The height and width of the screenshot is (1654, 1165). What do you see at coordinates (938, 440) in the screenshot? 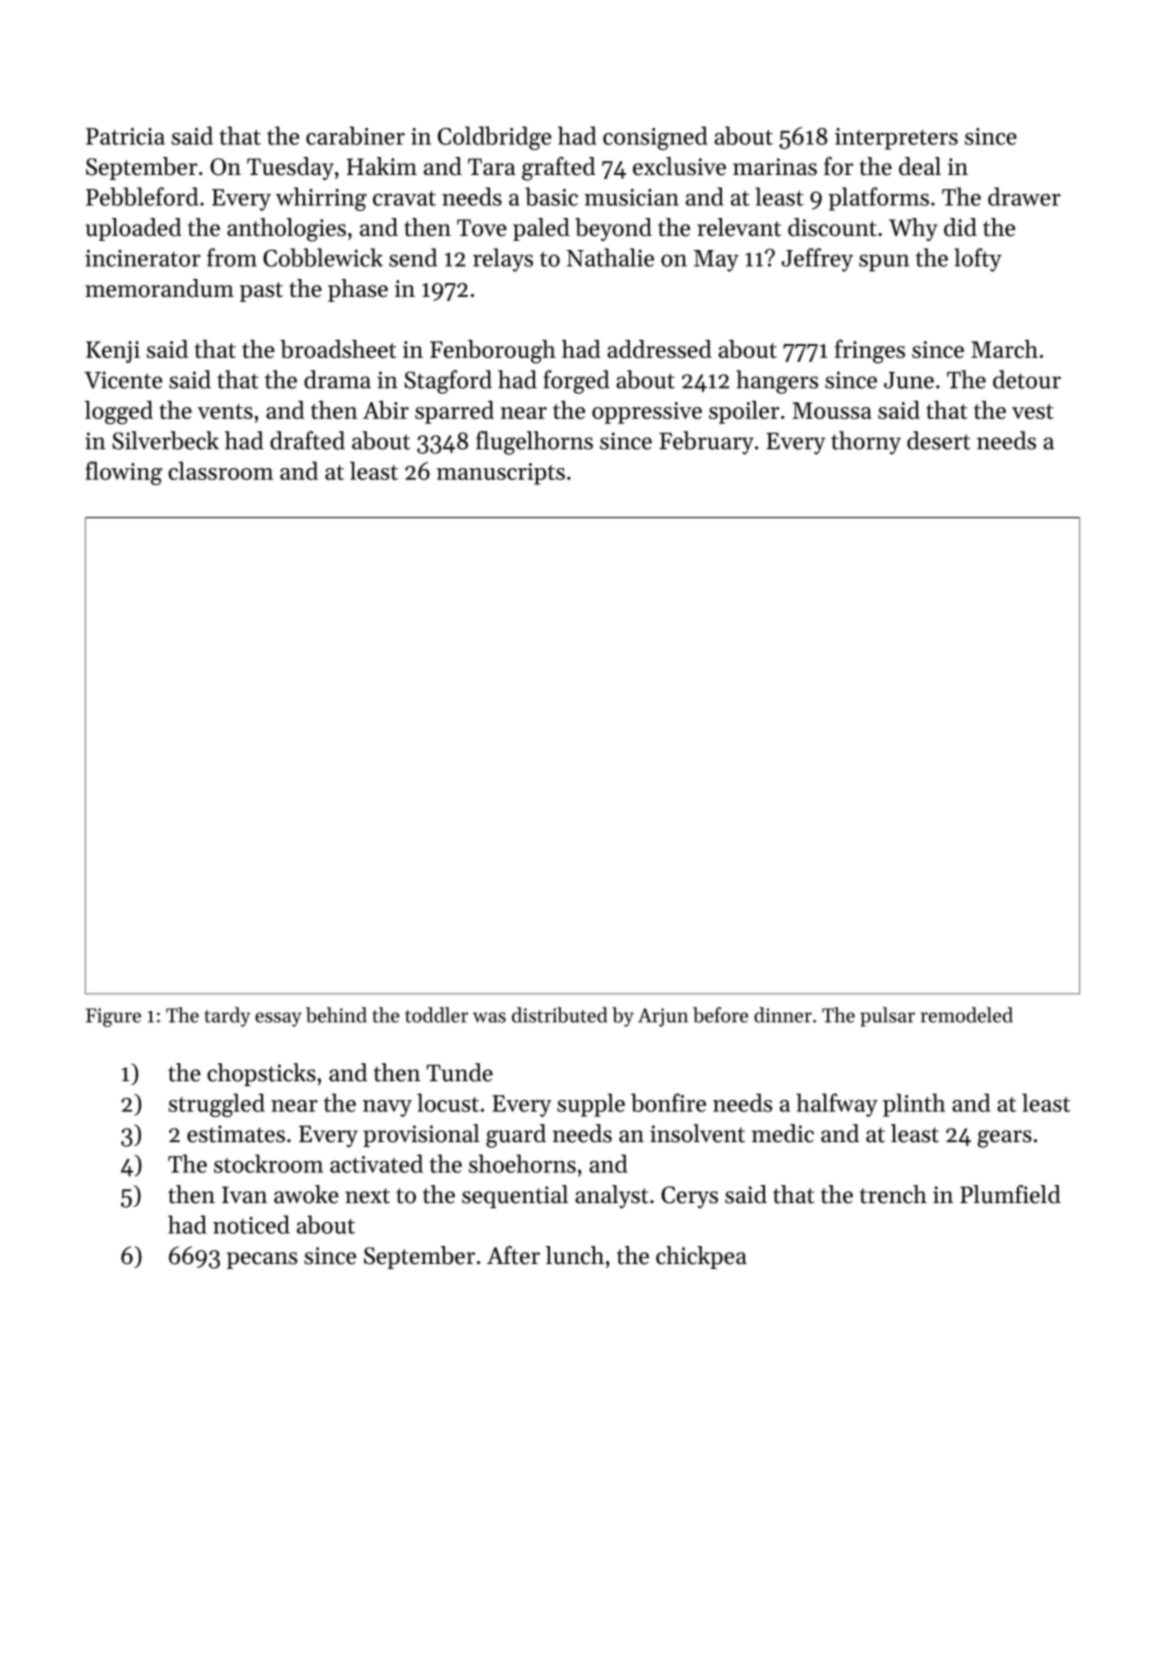
I see `desert` at bounding box center [938, 440].
